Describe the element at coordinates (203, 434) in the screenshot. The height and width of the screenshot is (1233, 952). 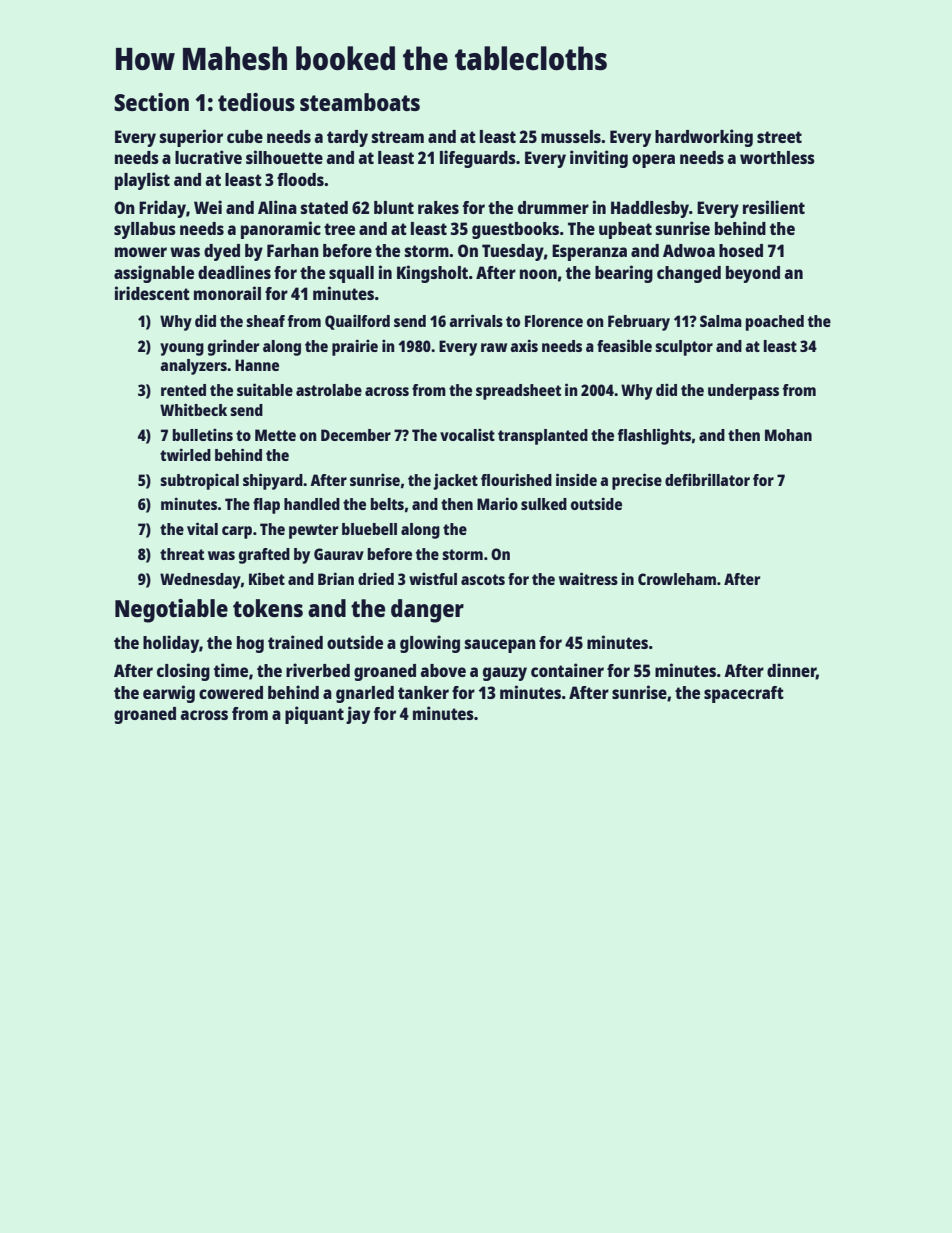
I see `bulletins` at that location.
